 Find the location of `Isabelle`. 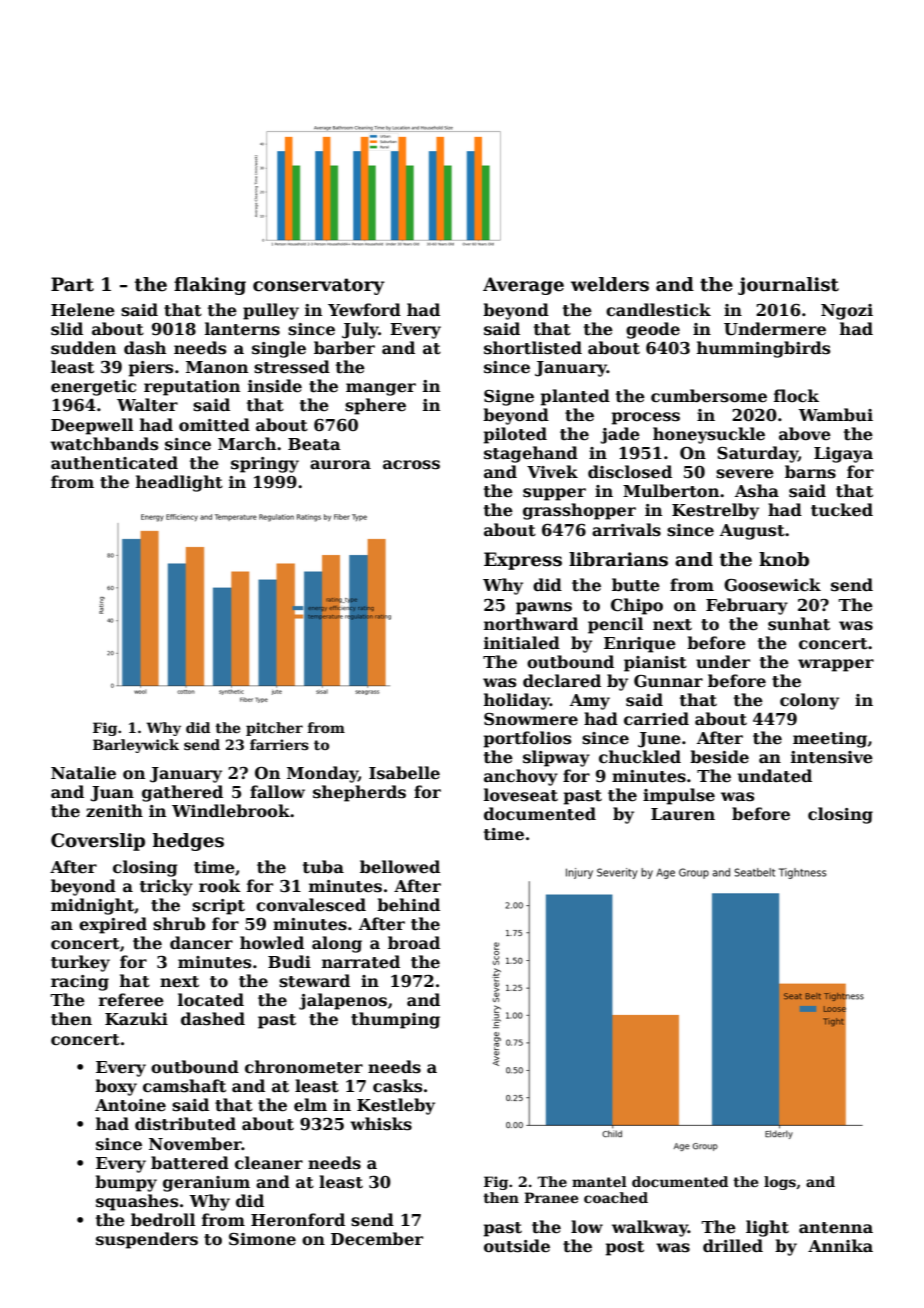

Isabelle is located at coordinates (404, 773).
